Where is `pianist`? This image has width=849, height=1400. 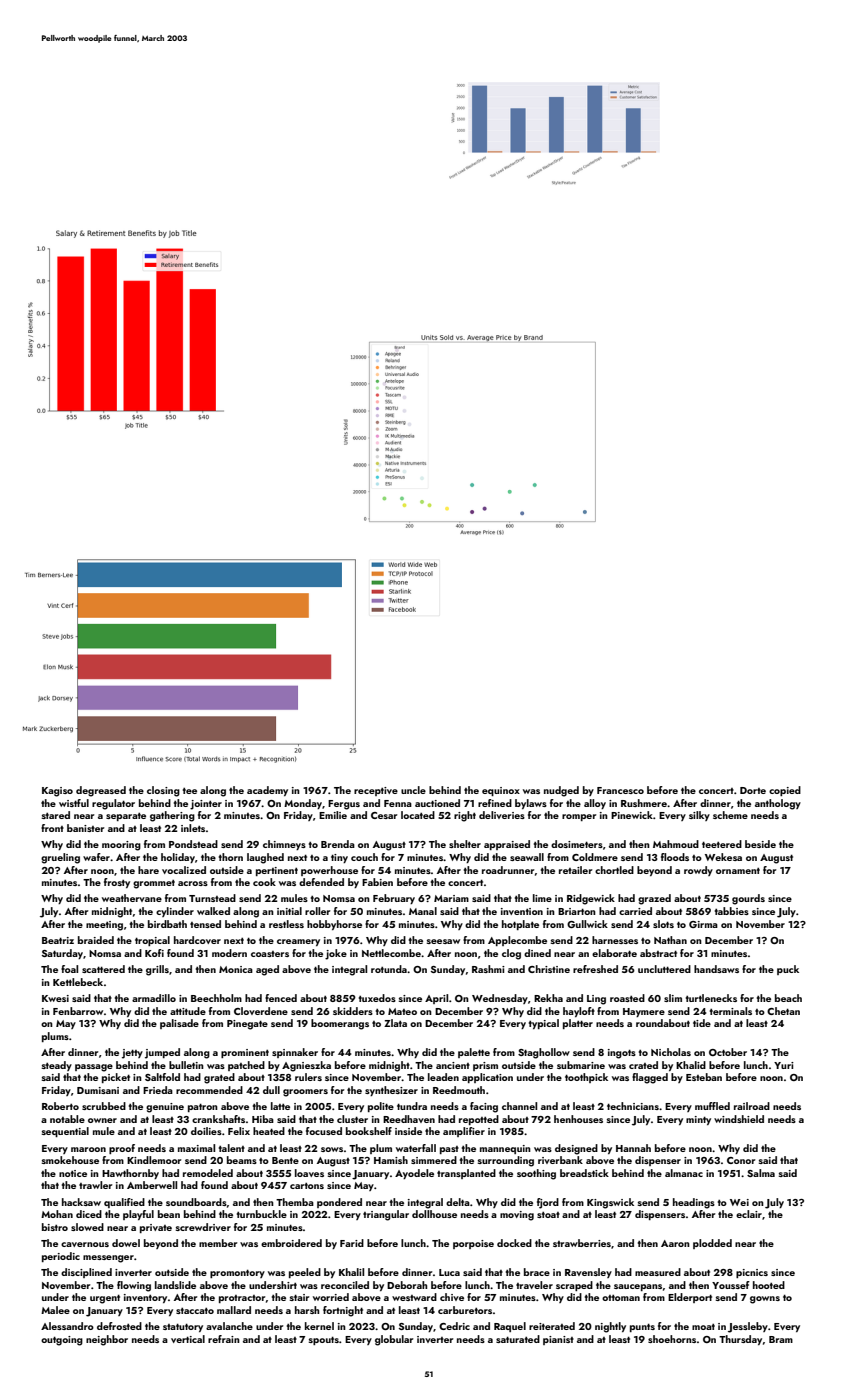
pianist is located at coordinates (558, 1340).
